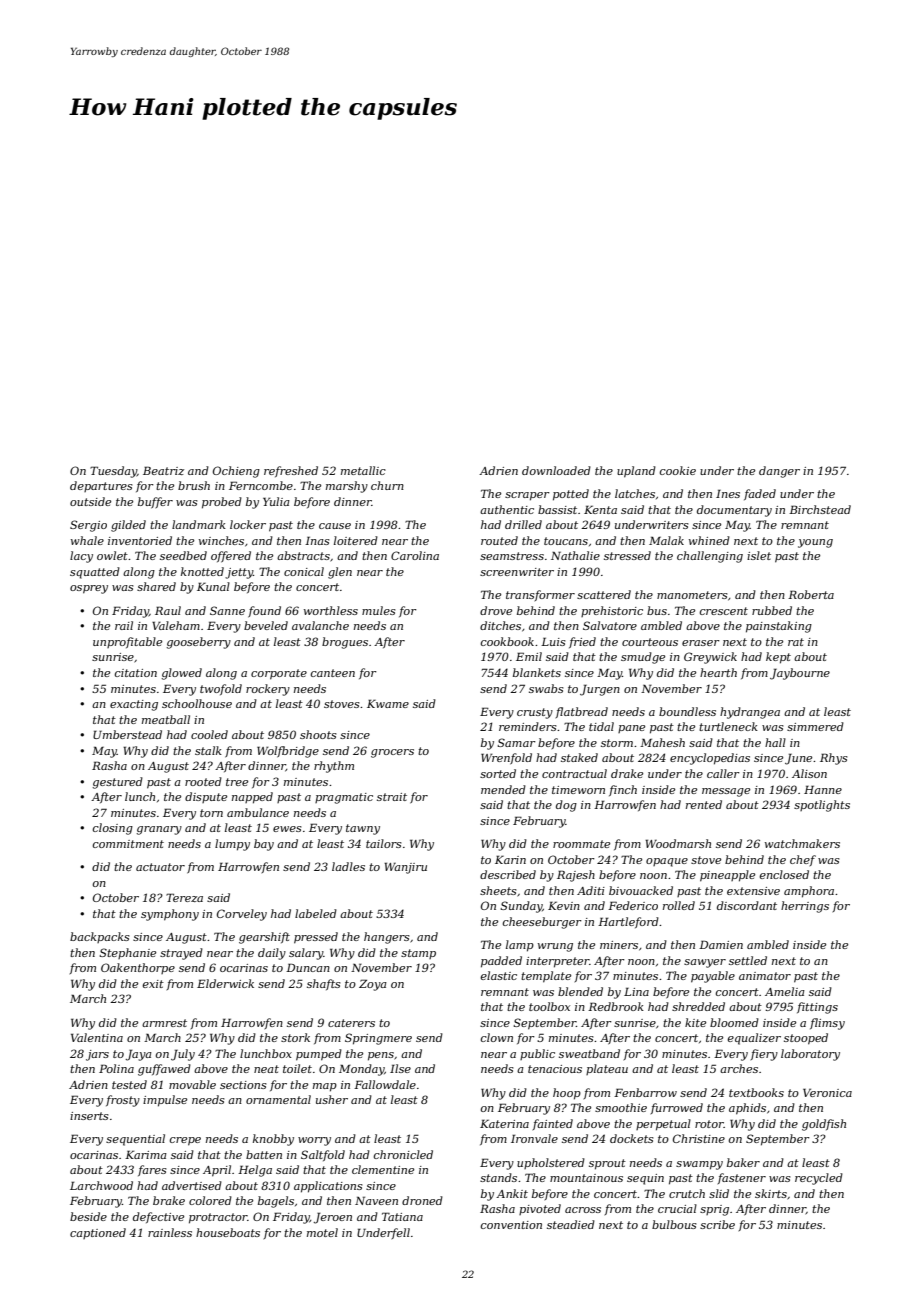 This document has width=924, height=1308. I want to click on skirts, so click(771, 1193).
